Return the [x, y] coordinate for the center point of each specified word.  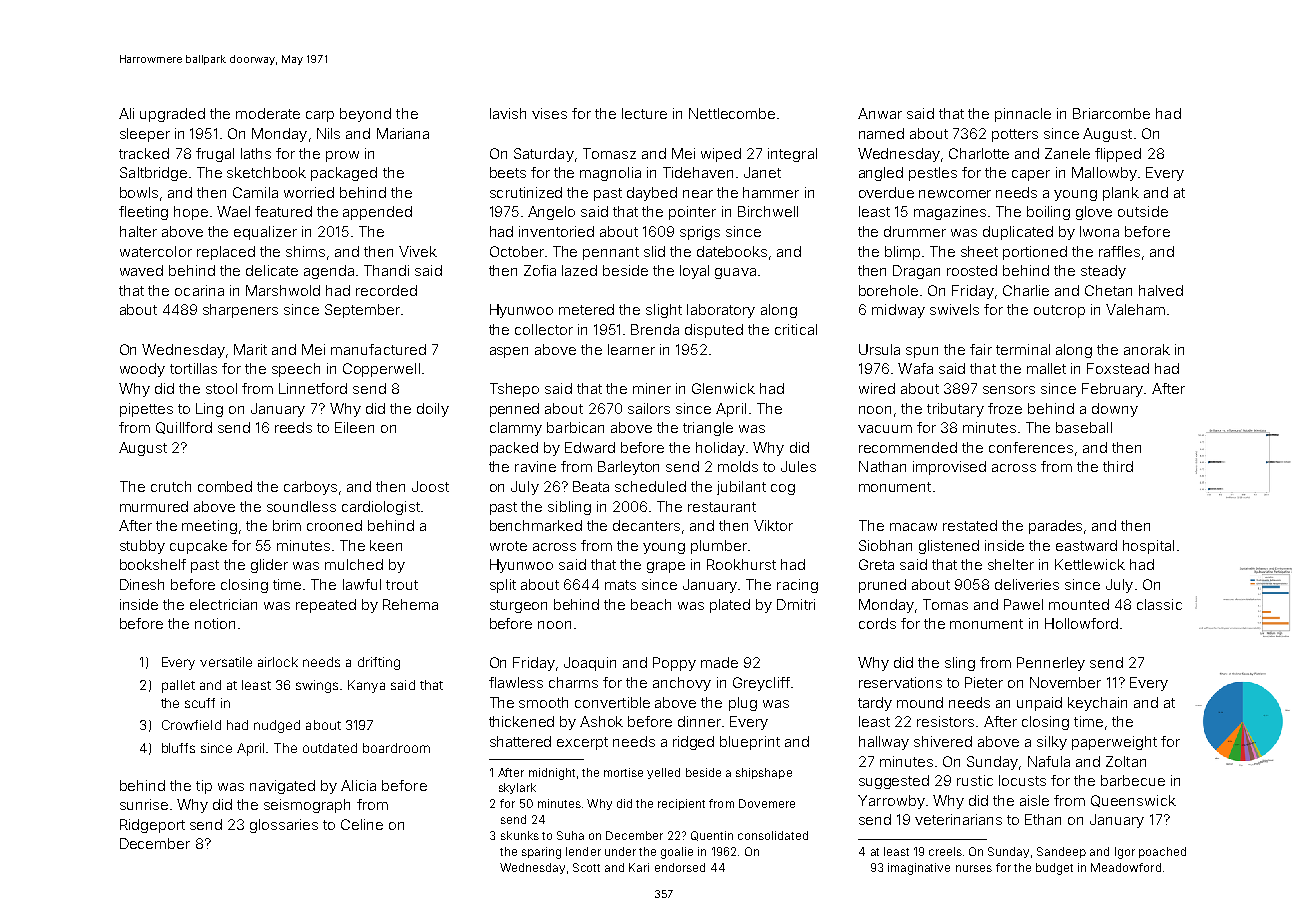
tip [204, 787]
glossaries [284, 826]
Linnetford [313, 388]
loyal [694, 272]
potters [1015, 135]
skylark [517, 788]
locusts [1022, 780]
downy [1115, 410]
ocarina [199, 290]
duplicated [1018, 233]
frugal [215, 155]
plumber [719, 547]
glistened [949, 547]
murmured [154, 506]
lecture [644, 113]
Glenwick [723, 388]
